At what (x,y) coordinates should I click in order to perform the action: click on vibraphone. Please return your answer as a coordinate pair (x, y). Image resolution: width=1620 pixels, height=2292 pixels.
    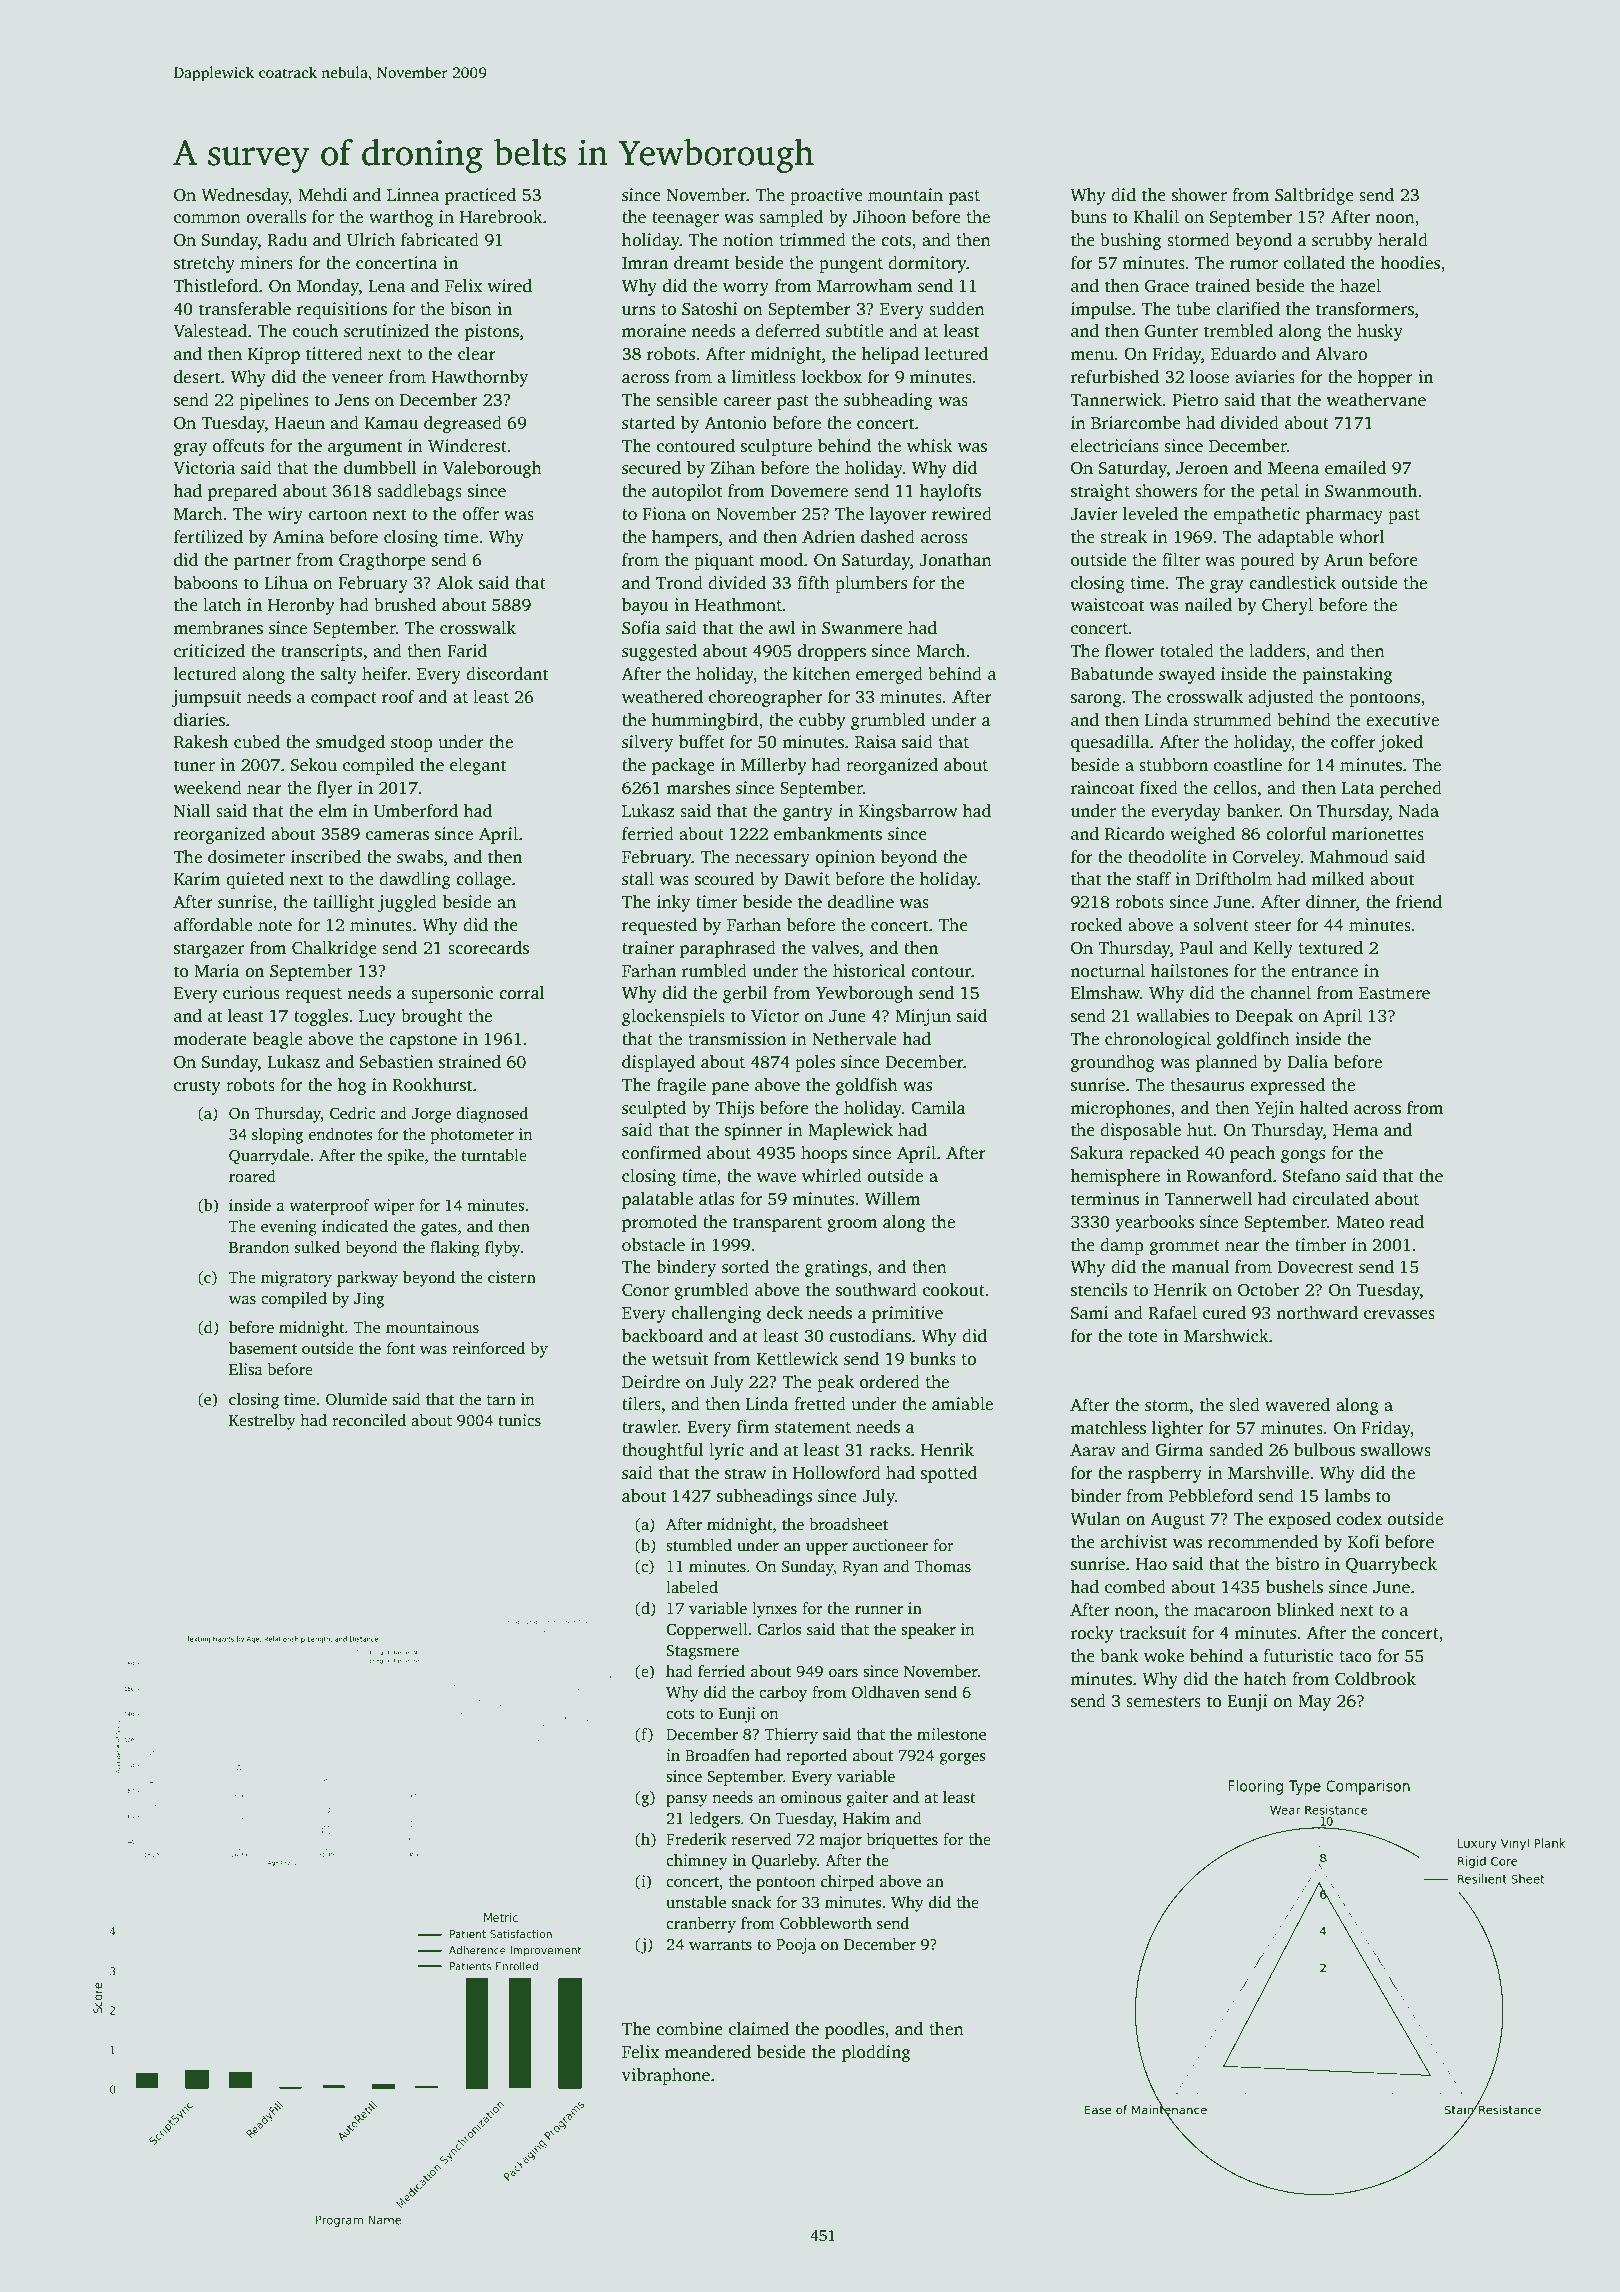
    Looking at the image, I should click on (666, 2076).
